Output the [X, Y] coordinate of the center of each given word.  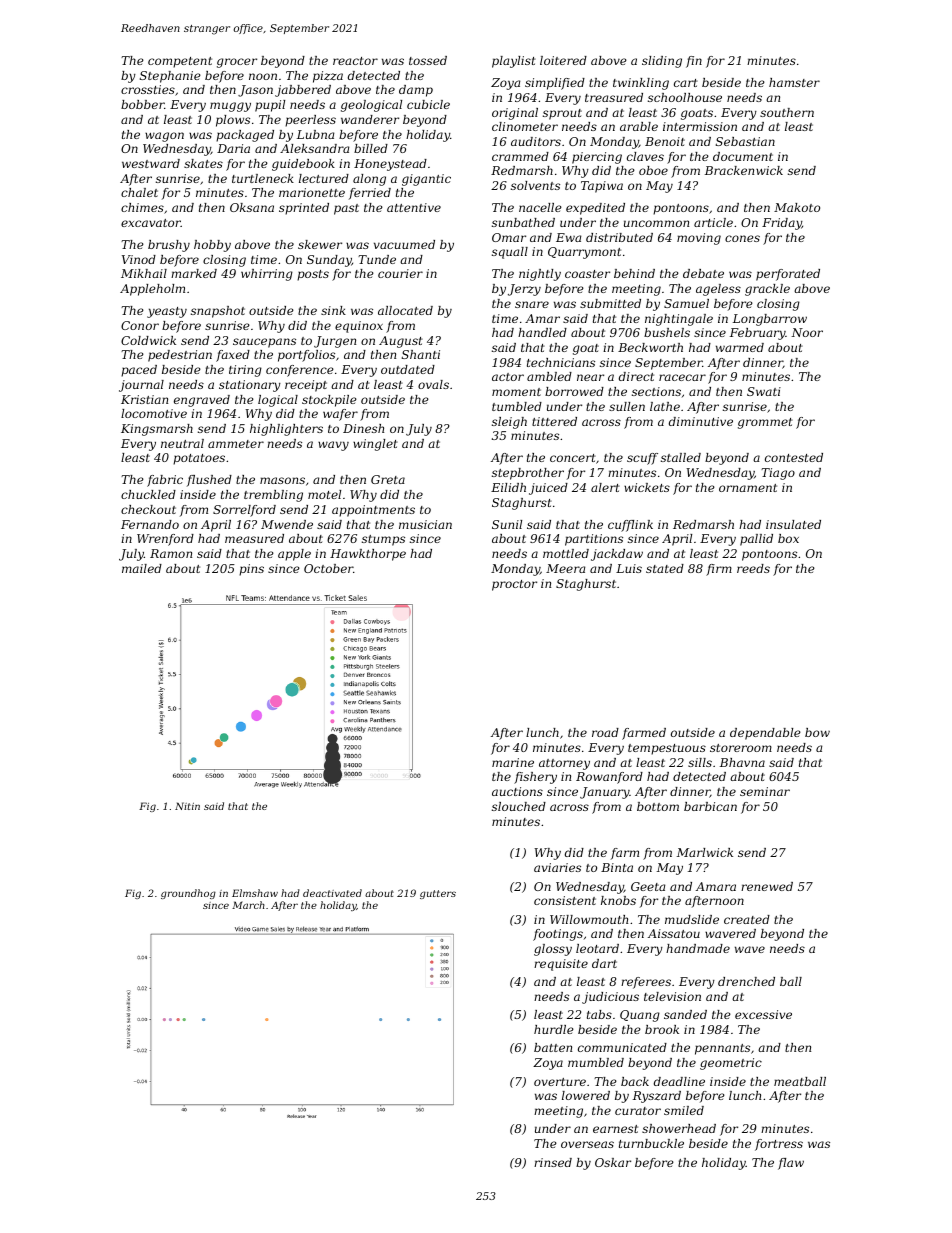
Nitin [187, 806]
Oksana [252, 207]
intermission [700, 126]
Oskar [613, 1162]
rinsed [553, 1162]
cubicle [428, 104]
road [605, 732]
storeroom [741, 748]
